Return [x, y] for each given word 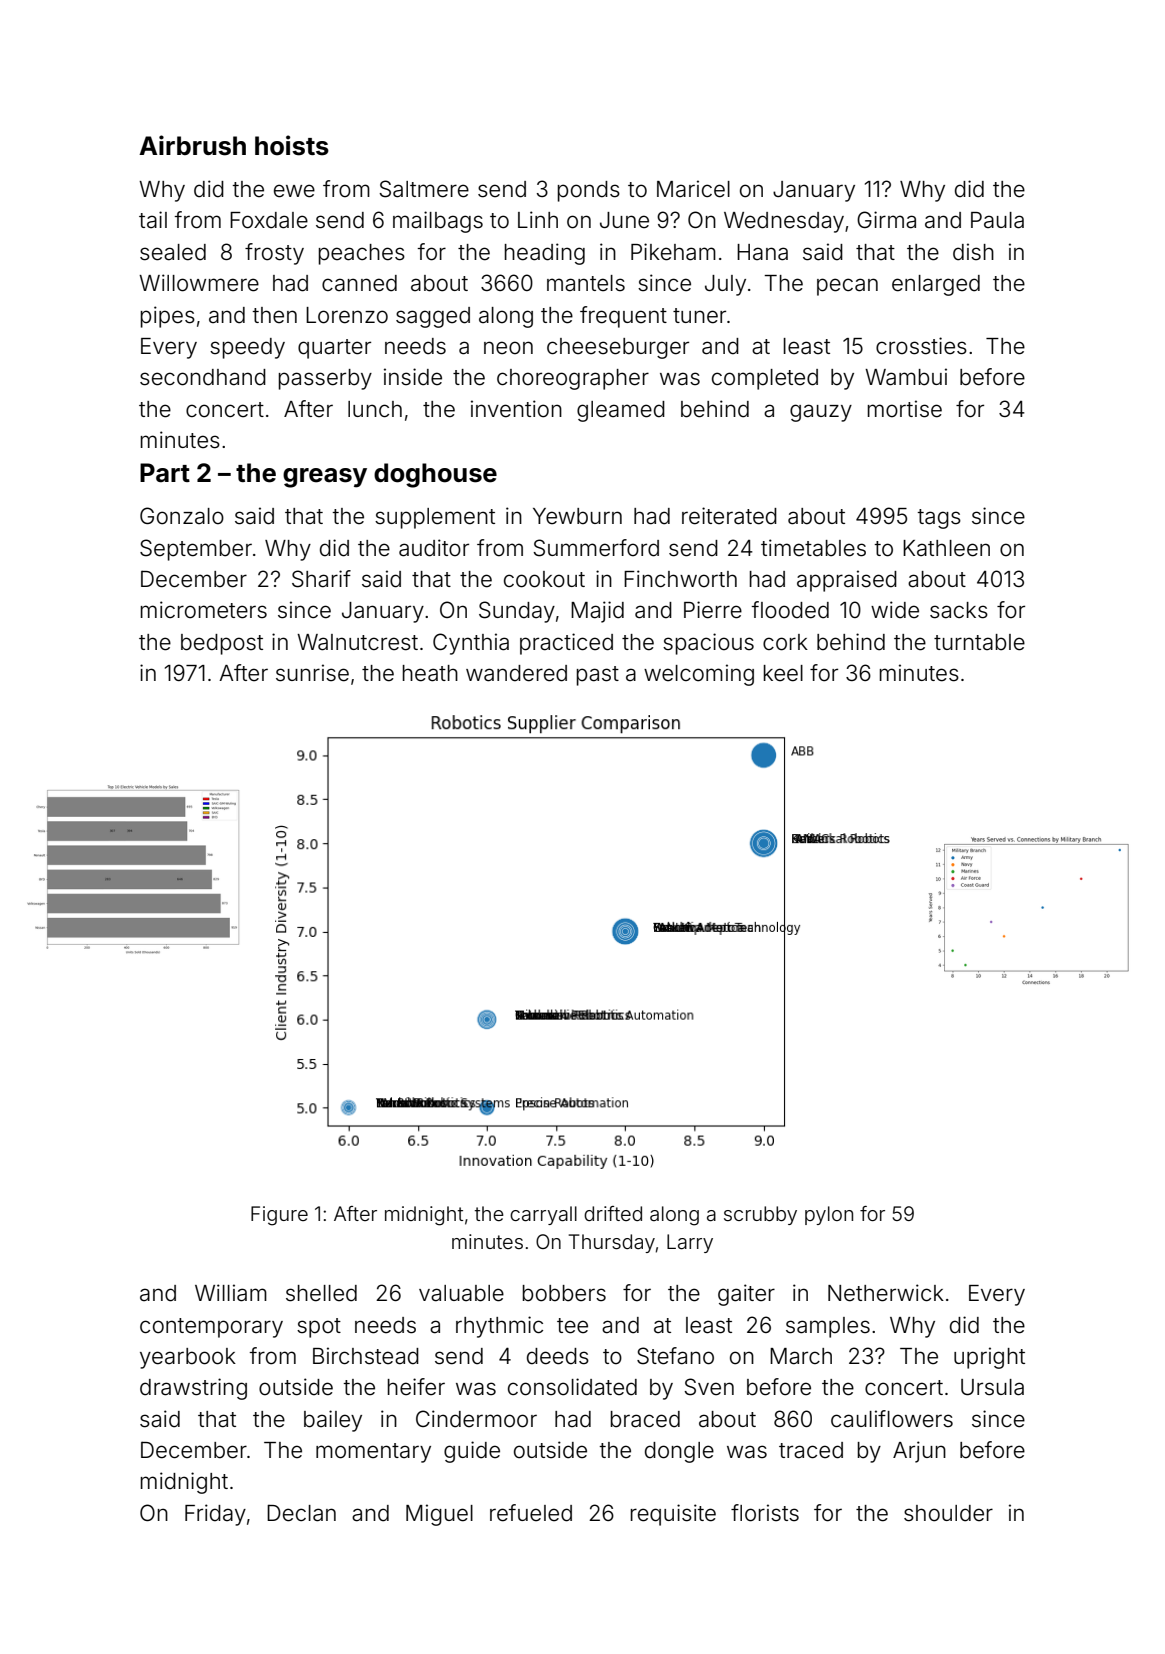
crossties [921, 346]
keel [783, 673]
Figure [279, 1216]
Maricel [693, 189]
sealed [173, 252]
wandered [516, 673]
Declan [301, 1513]
